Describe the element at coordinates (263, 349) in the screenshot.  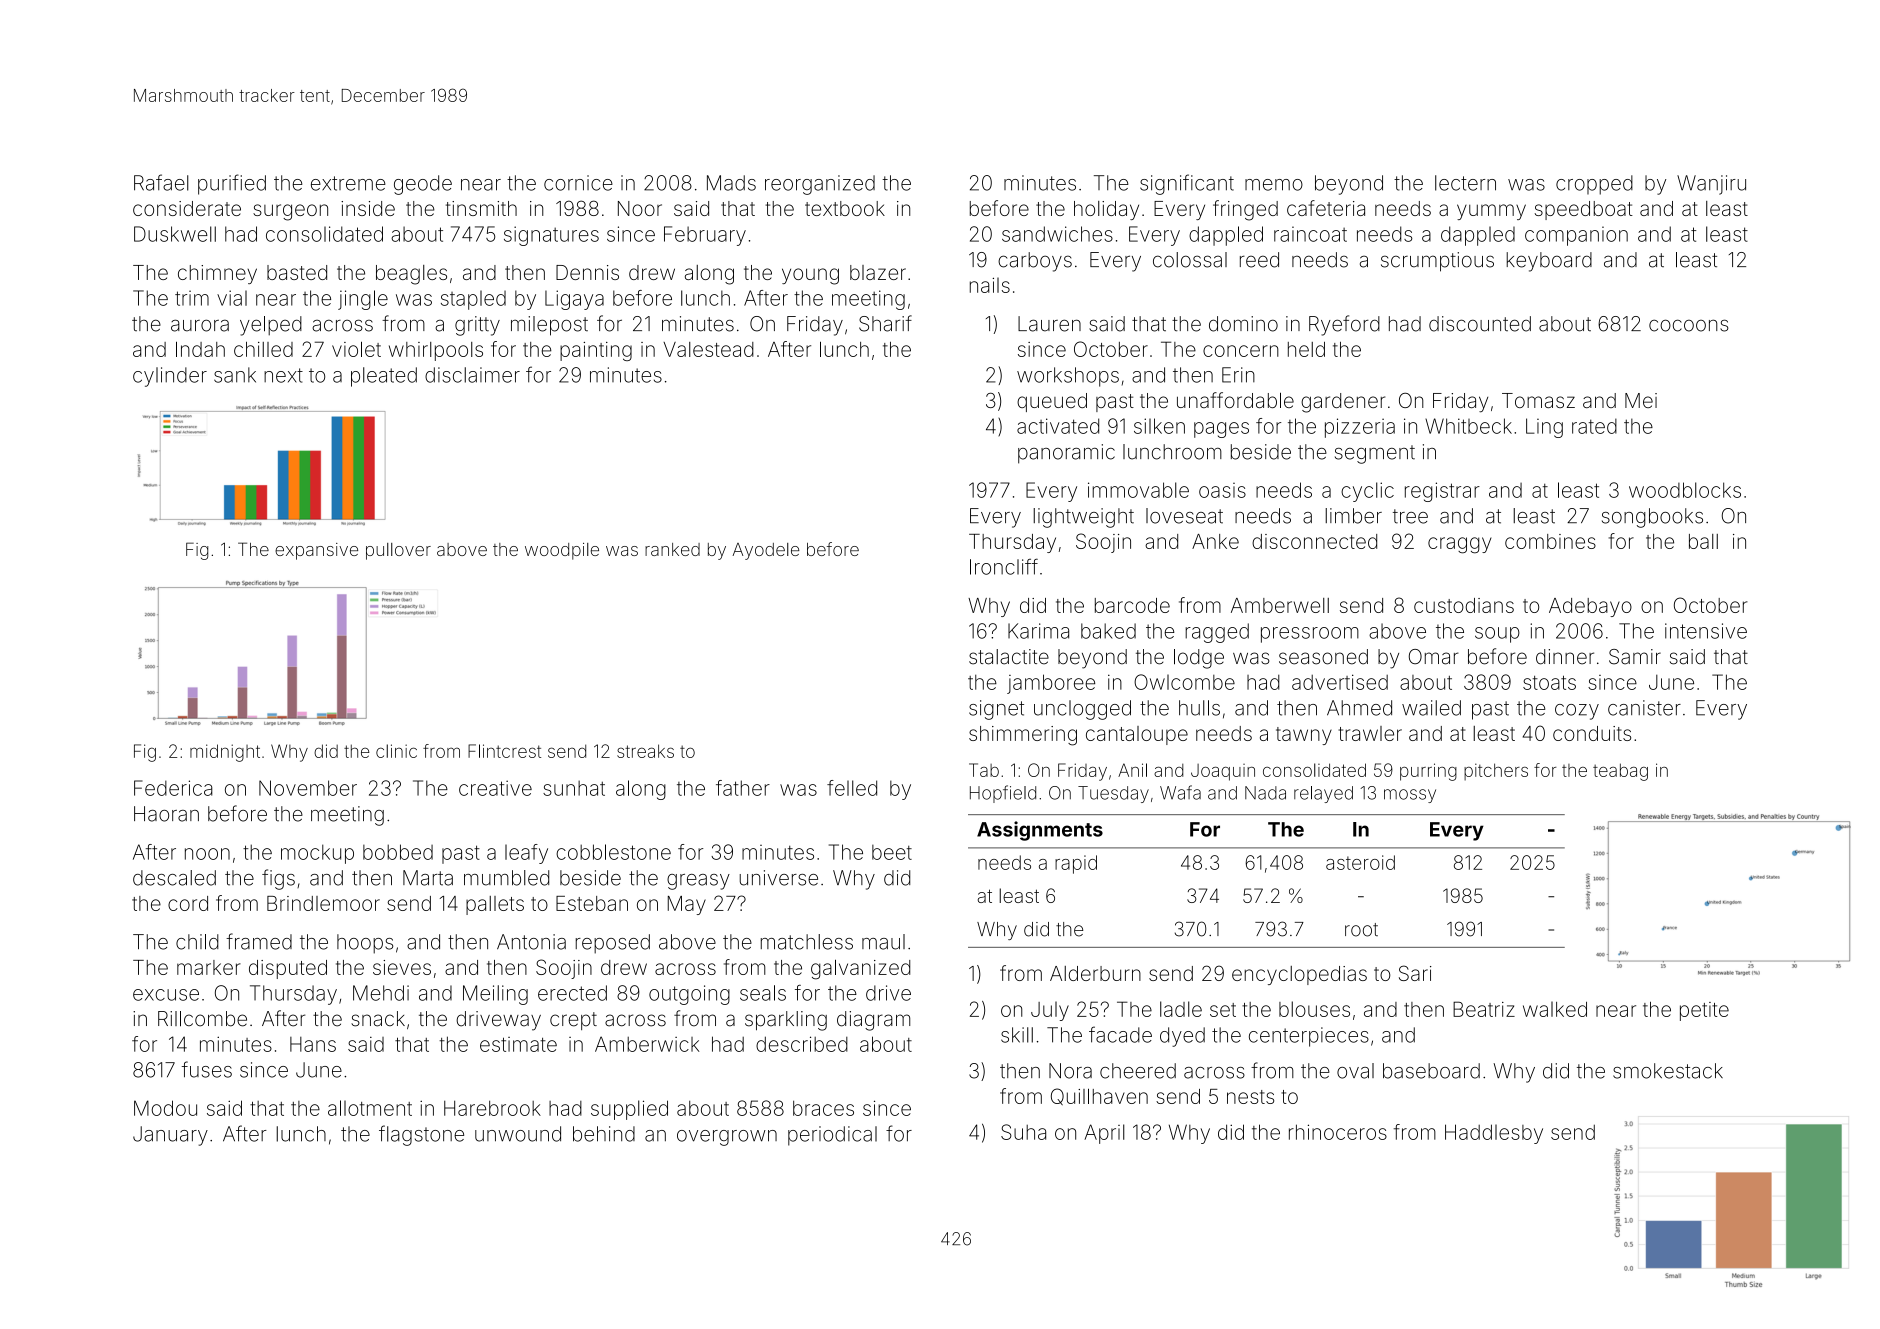
I see `chilled` at that location.
